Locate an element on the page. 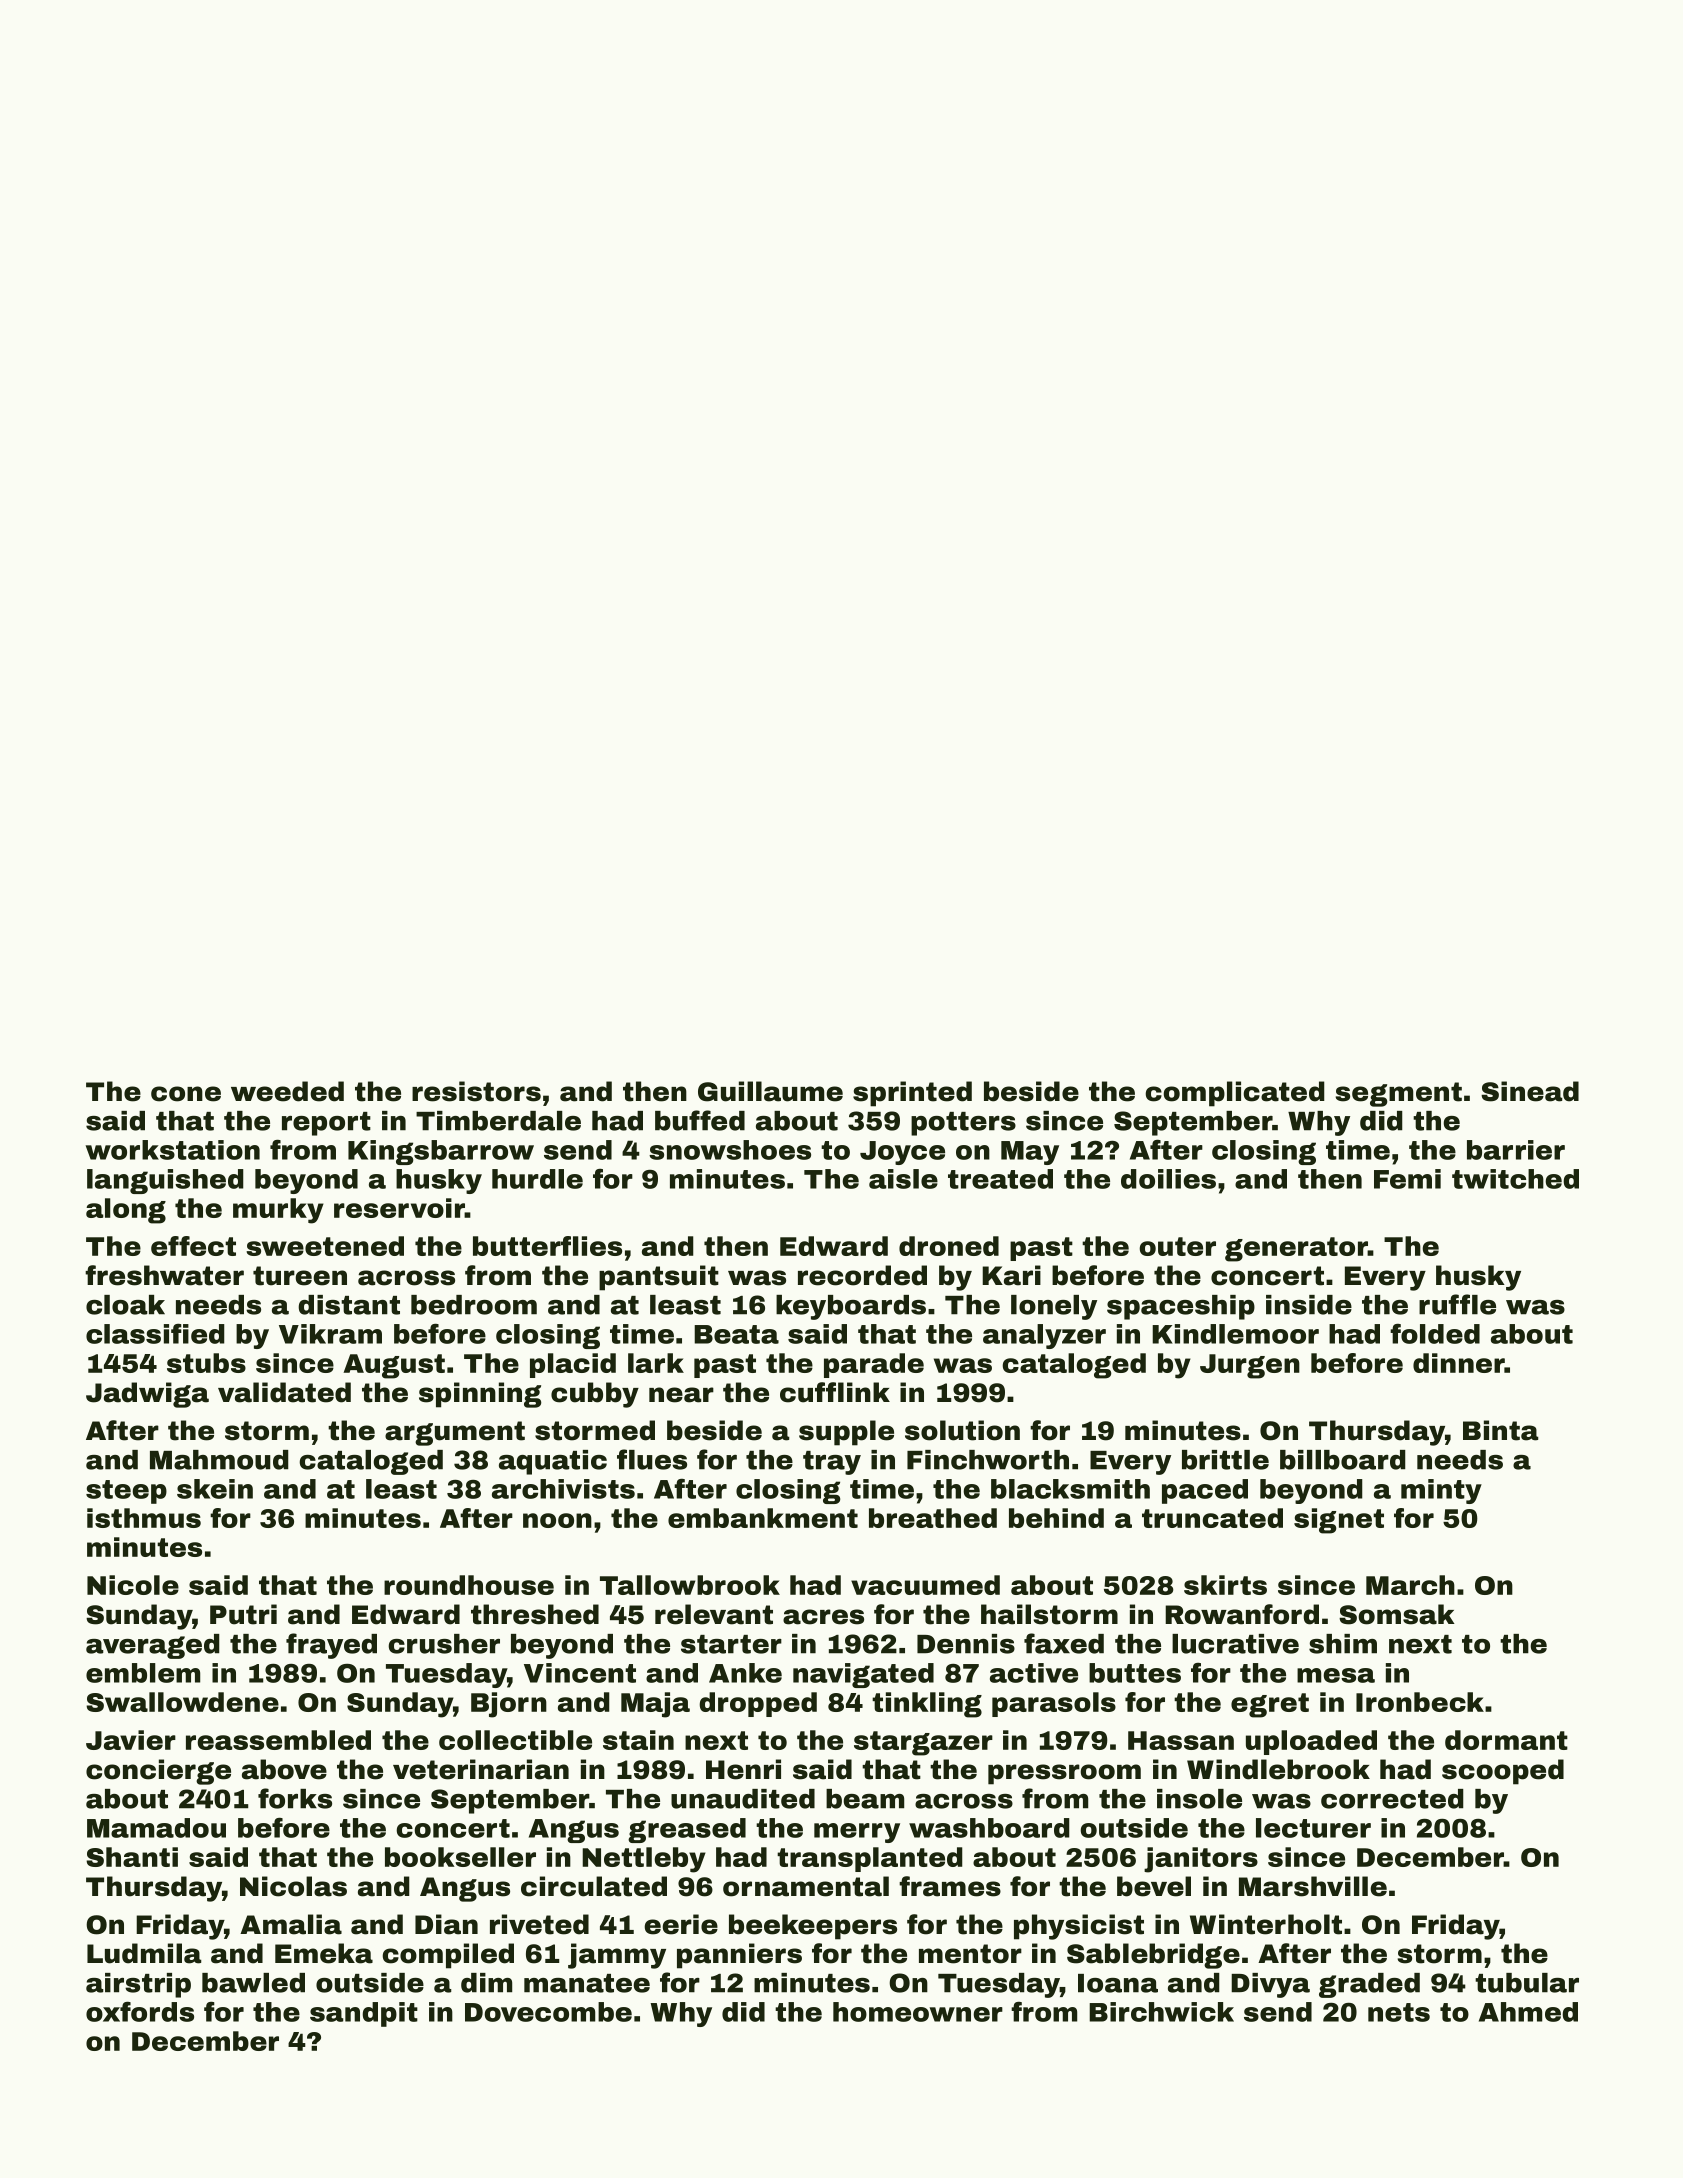 The height and width of the image is (2178, 1683). Marshville is located at coordinates (1313, 1886).
